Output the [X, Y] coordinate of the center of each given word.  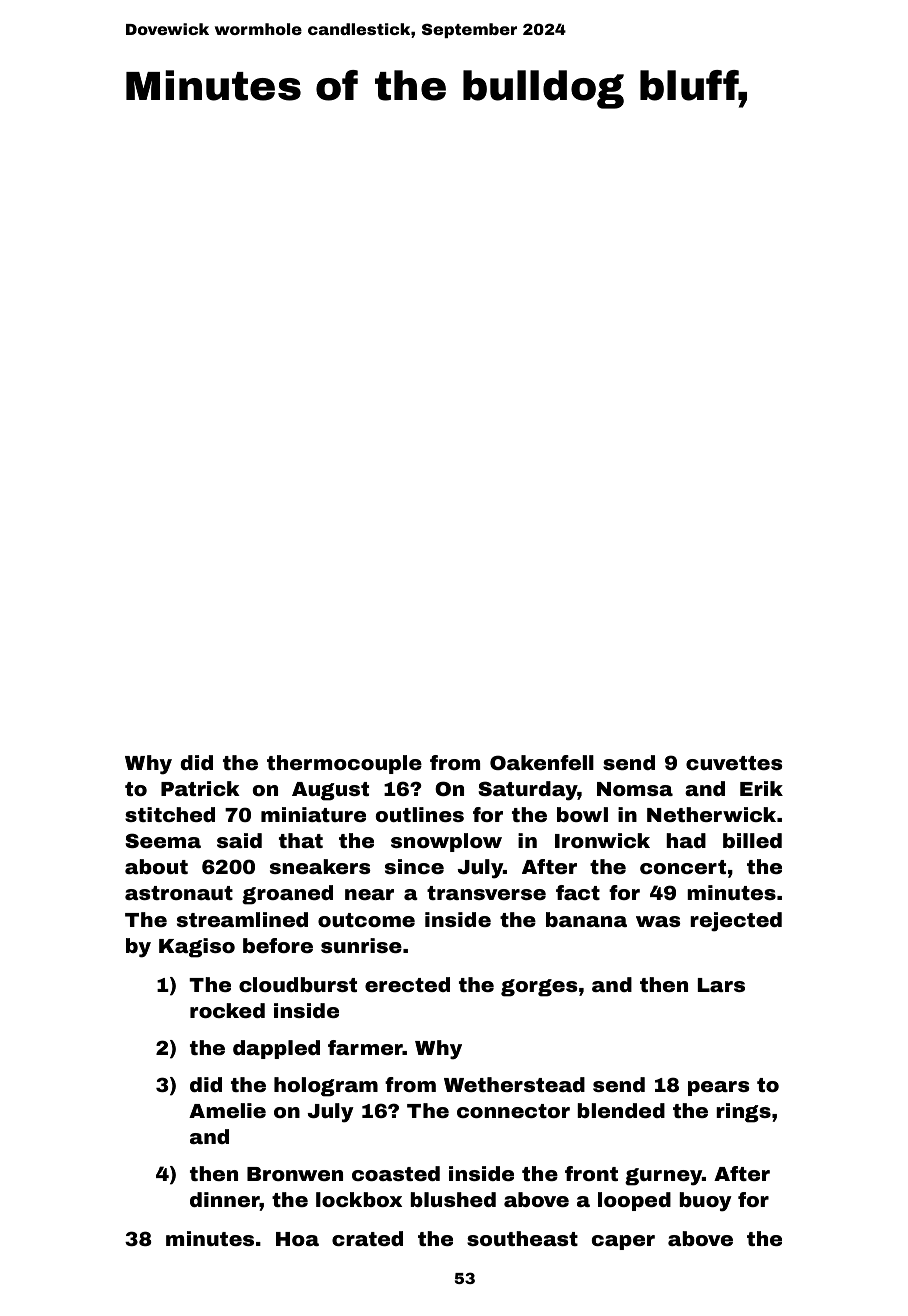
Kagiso [197, 948]
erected [407, 984]
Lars [721, 985]
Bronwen [295, 1174]
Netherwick [711, 814]
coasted [396, 1173]
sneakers [320, 866]
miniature [313, 814]
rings [743, 1113]
